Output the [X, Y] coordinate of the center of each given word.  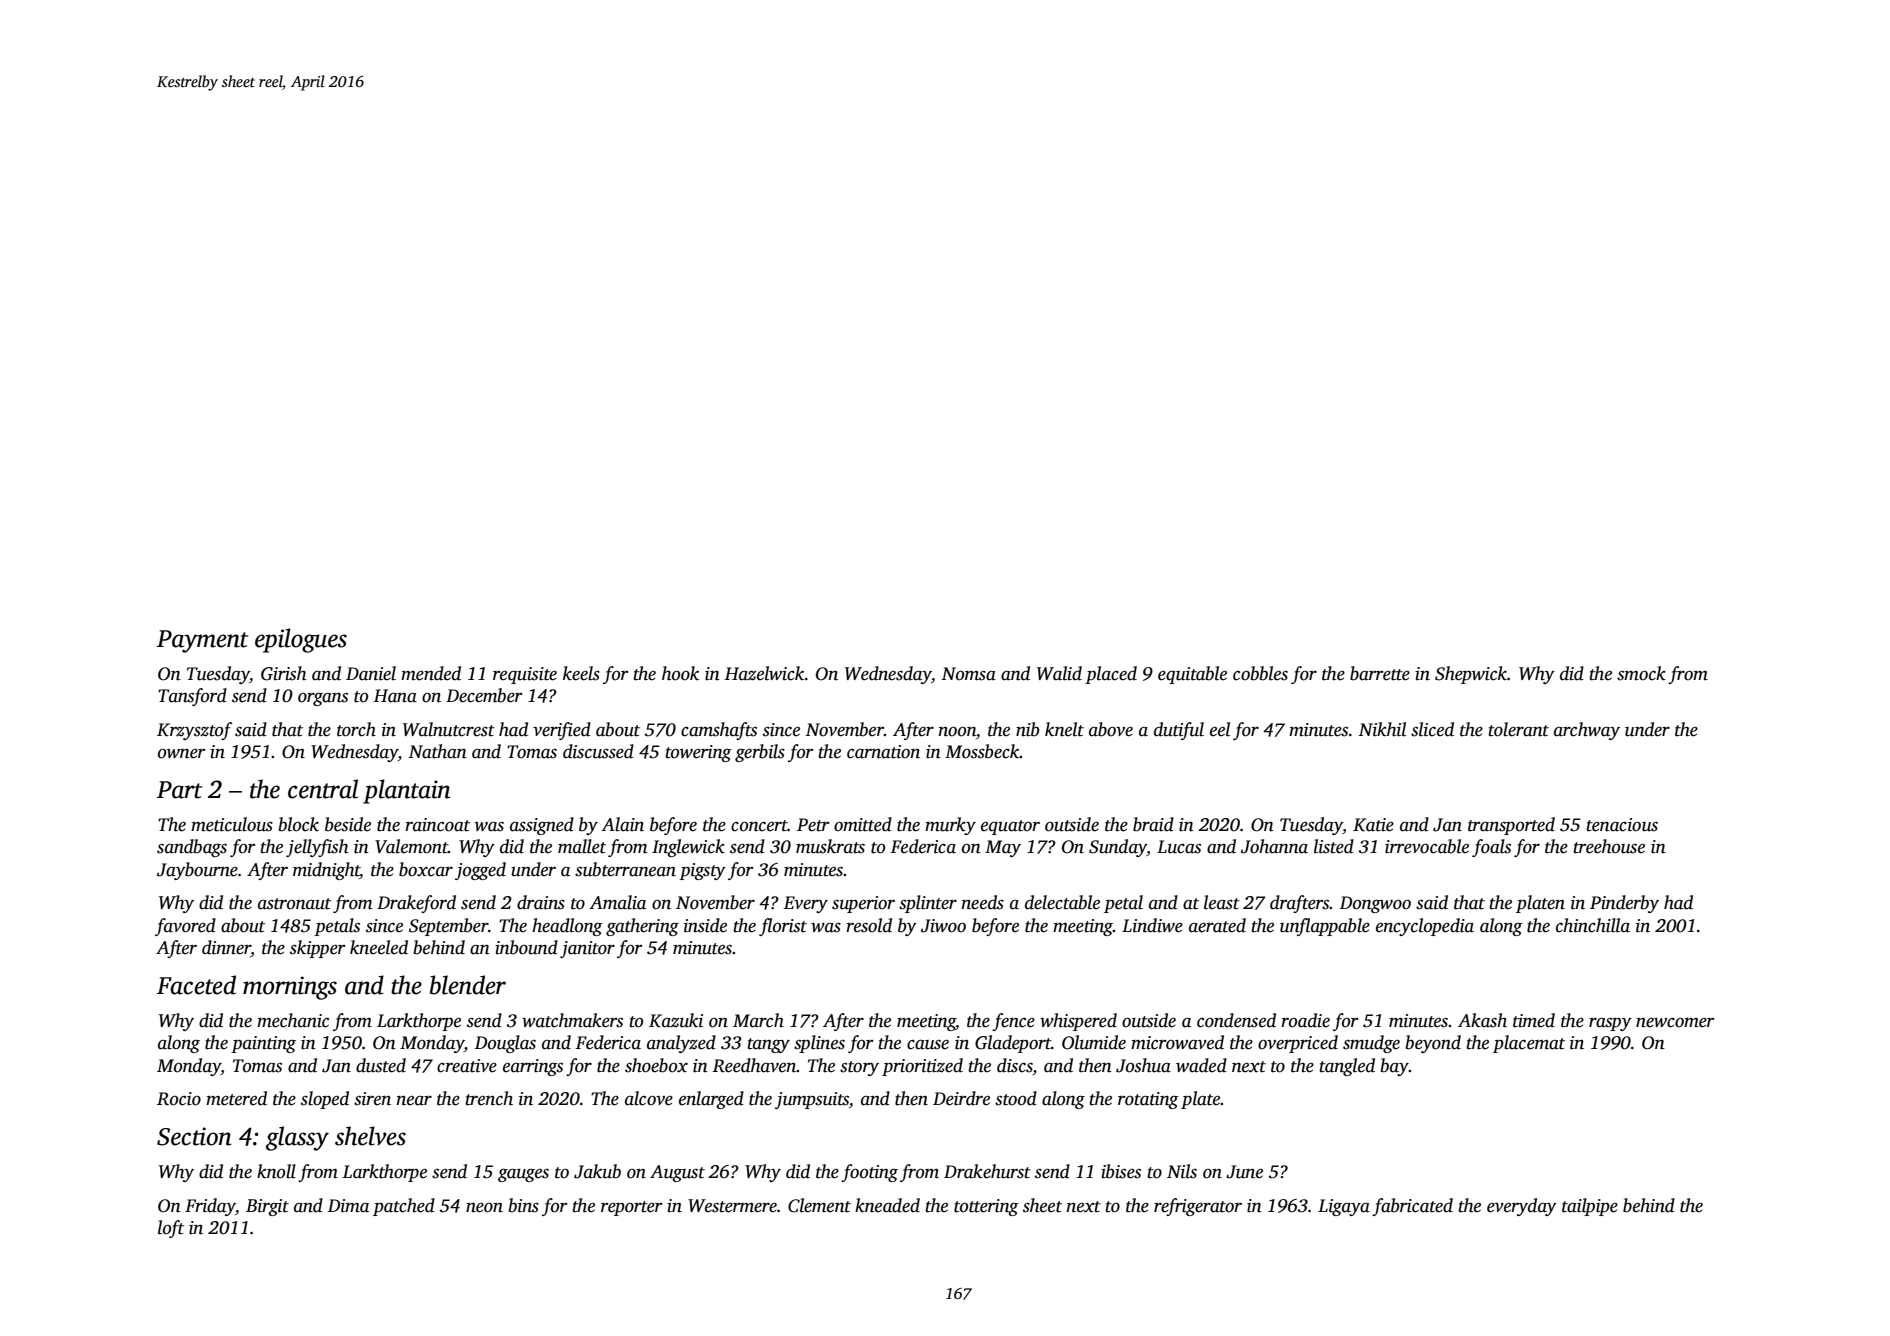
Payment [202, 641]
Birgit [267, 1207]
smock [1641, 673]
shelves [370, 1136]
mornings [290, 988]
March [758, 1020]
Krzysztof [194, 731]
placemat [1529, 1044]
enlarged [711, 1100]
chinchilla [1593, 925]
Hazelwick [764, 673]
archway [1587, 731]
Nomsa [968, 674]
